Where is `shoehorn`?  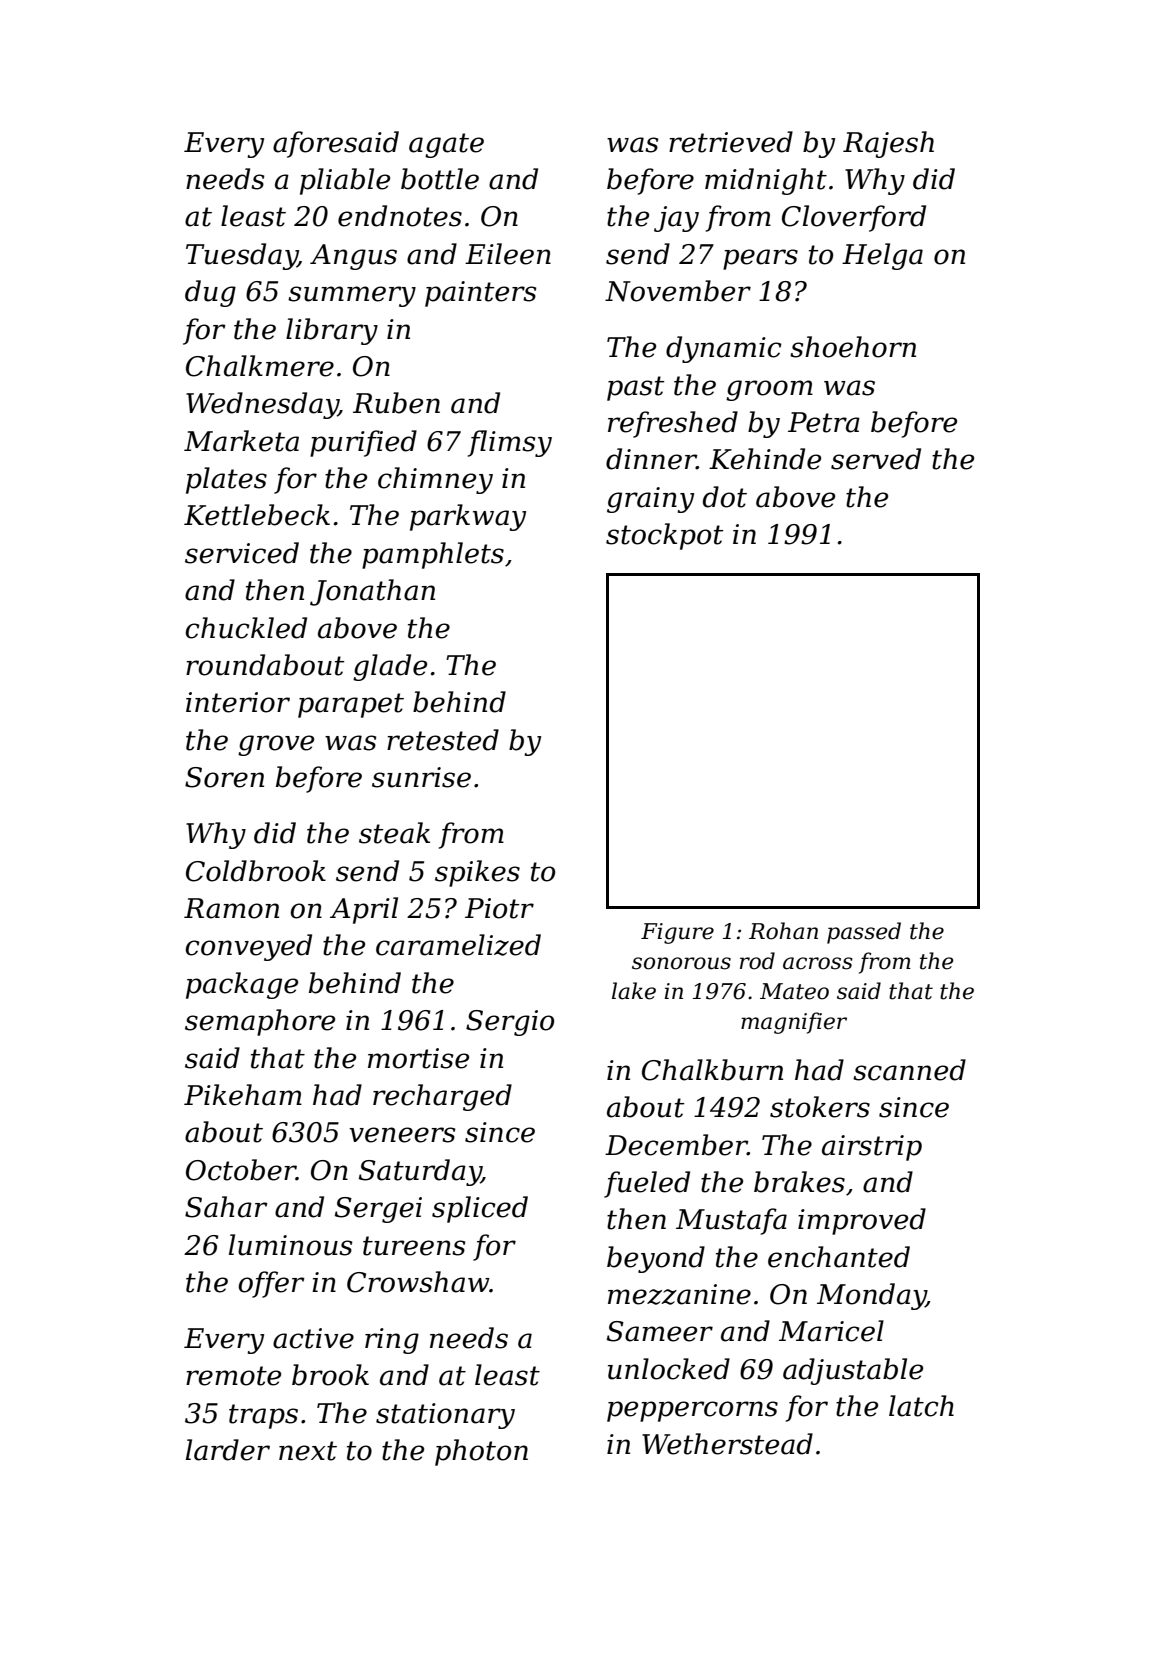
shoehorn is located at coordinates (853, 347).
